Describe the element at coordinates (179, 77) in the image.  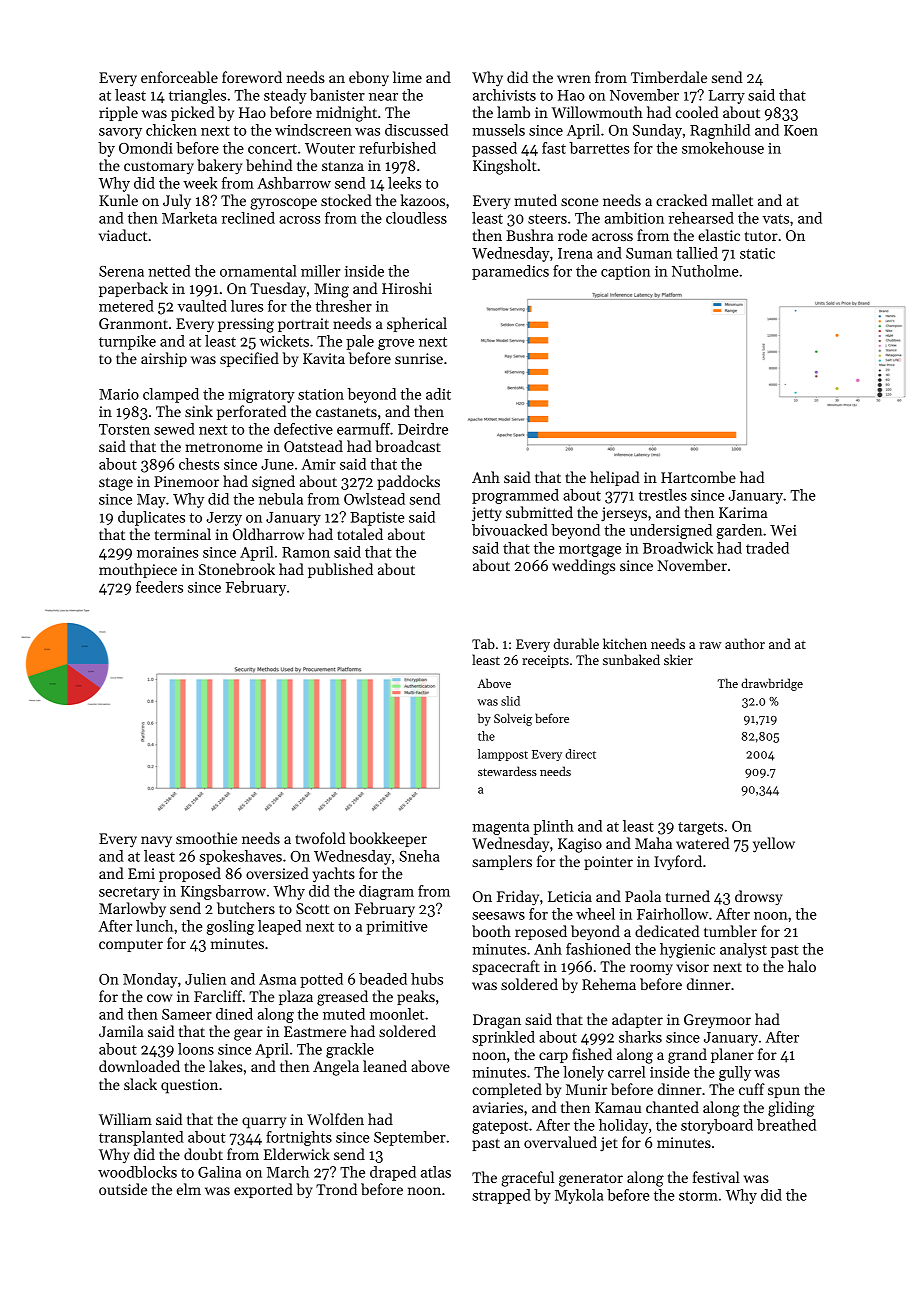
I see `enforceable` at that location.
